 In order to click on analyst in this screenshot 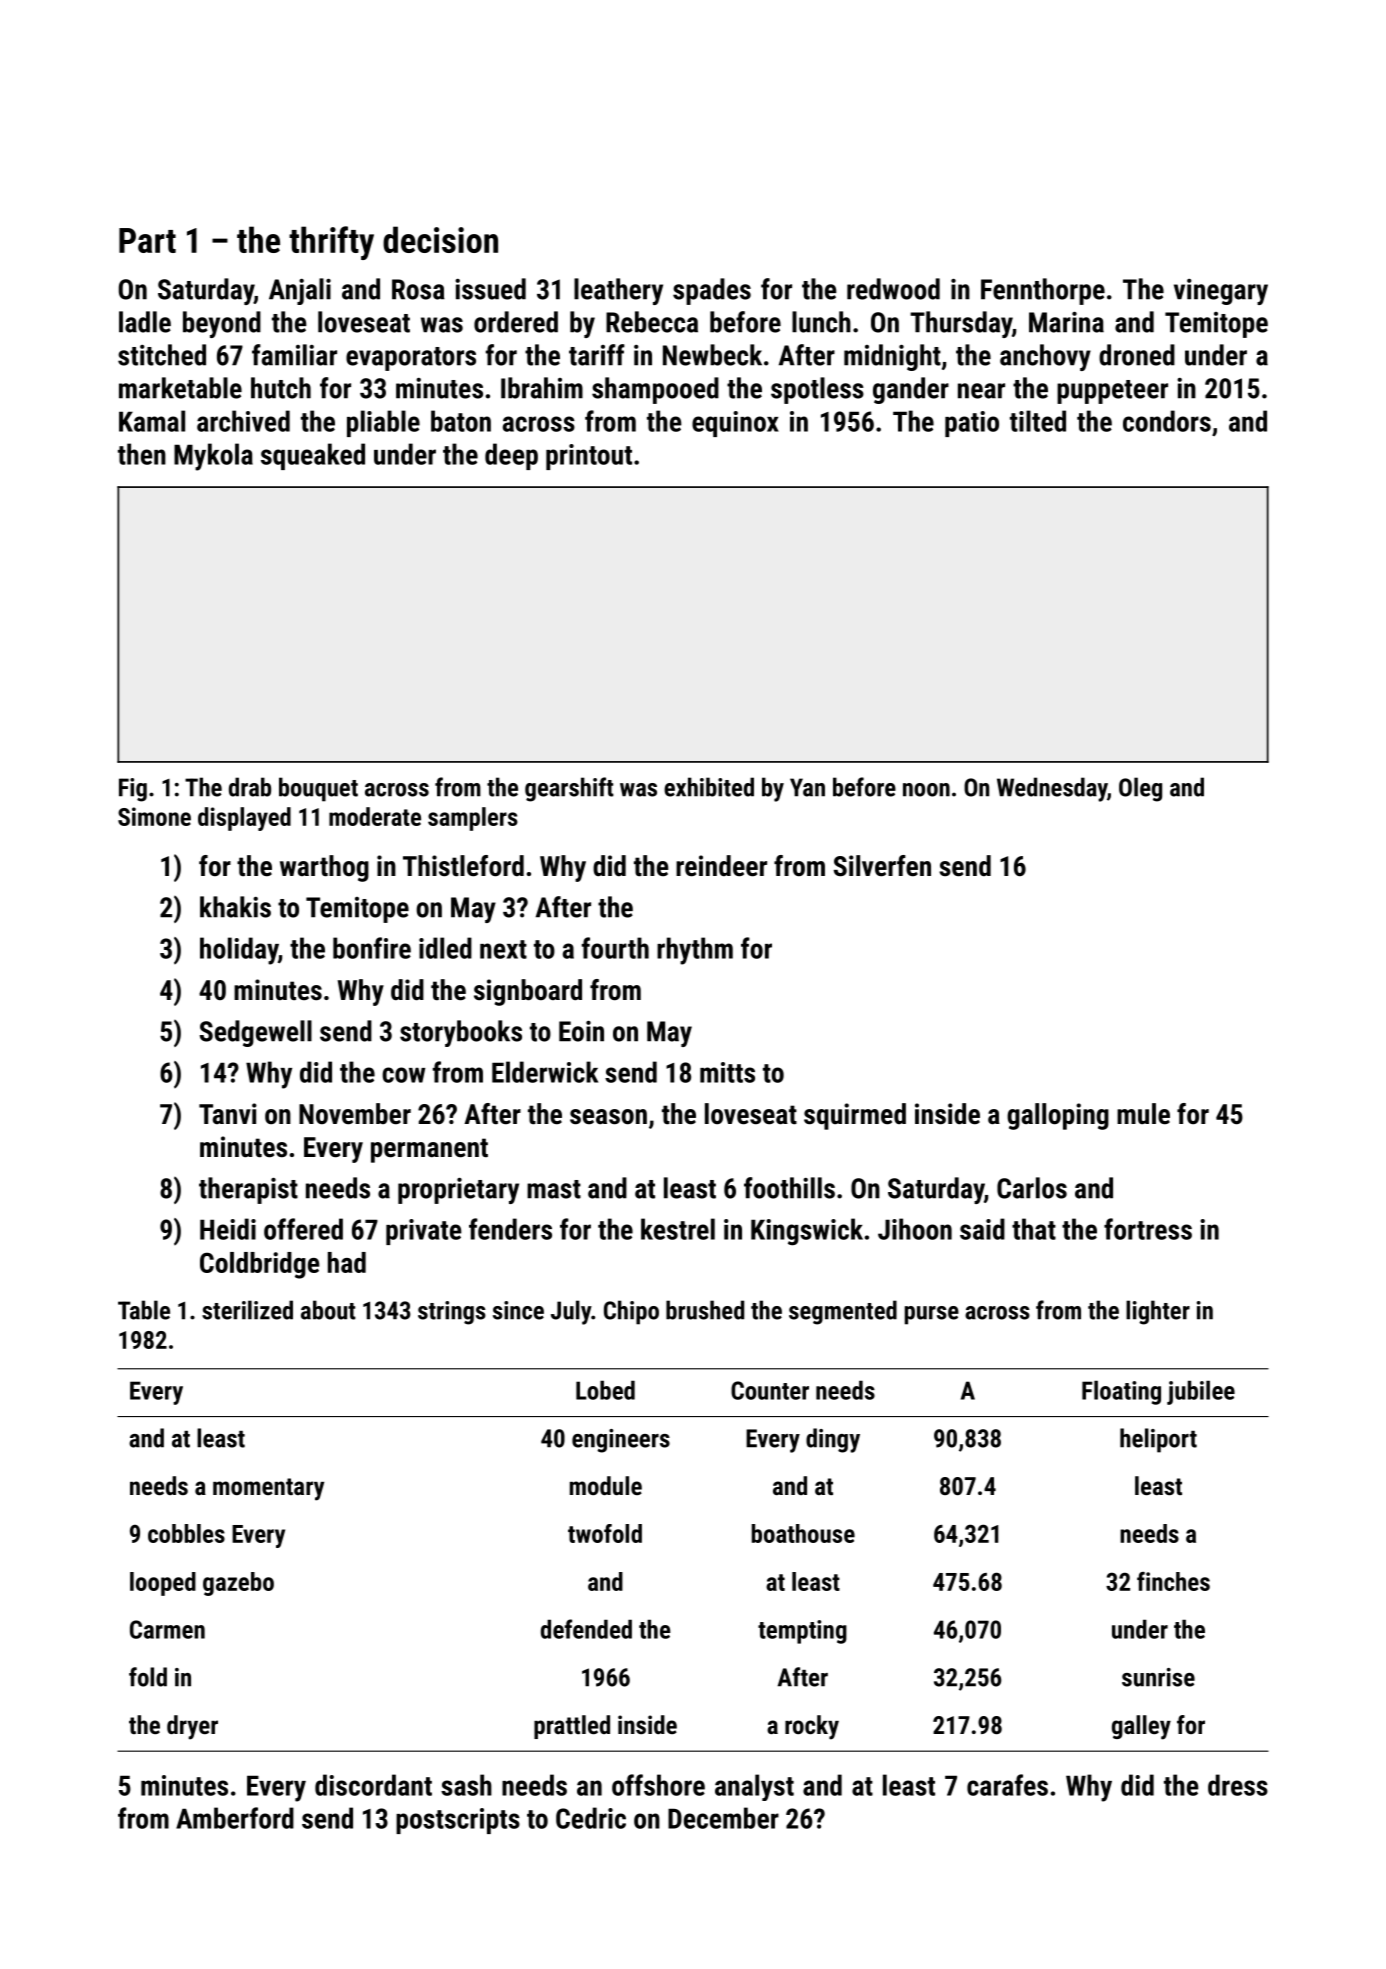, I will do `click(754, 1787)`.
